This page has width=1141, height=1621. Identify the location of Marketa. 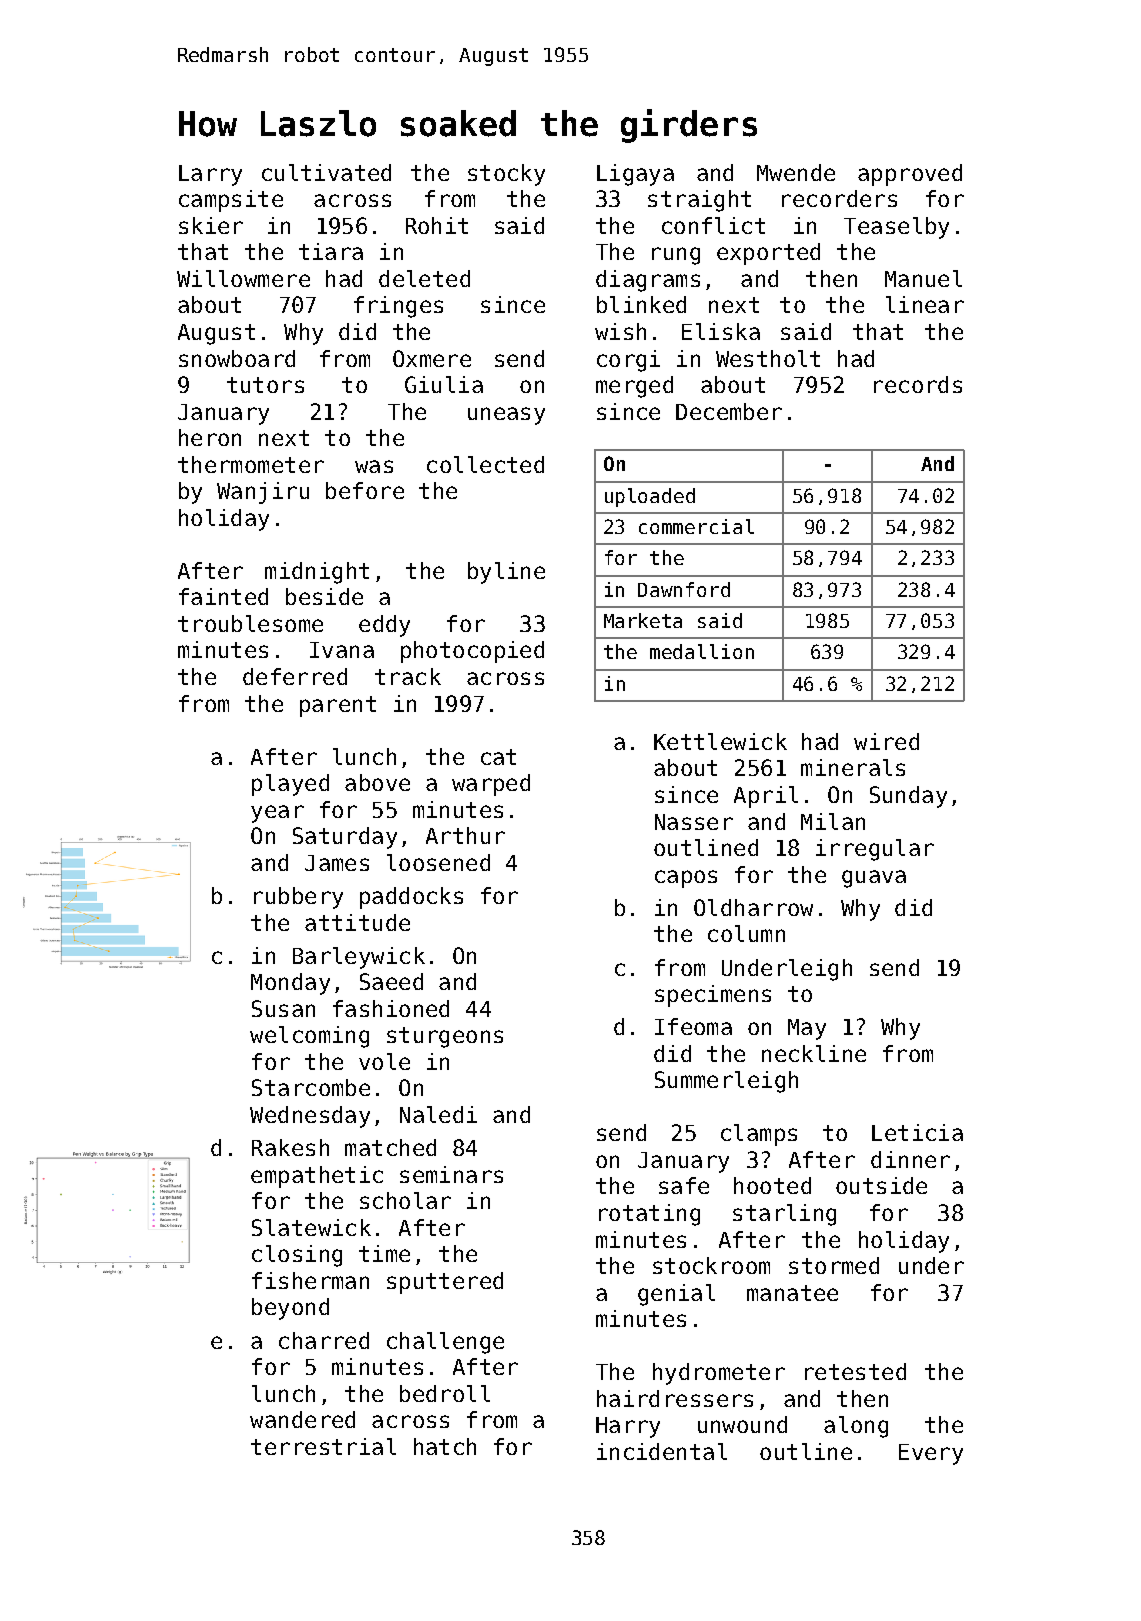
(643, 620).
